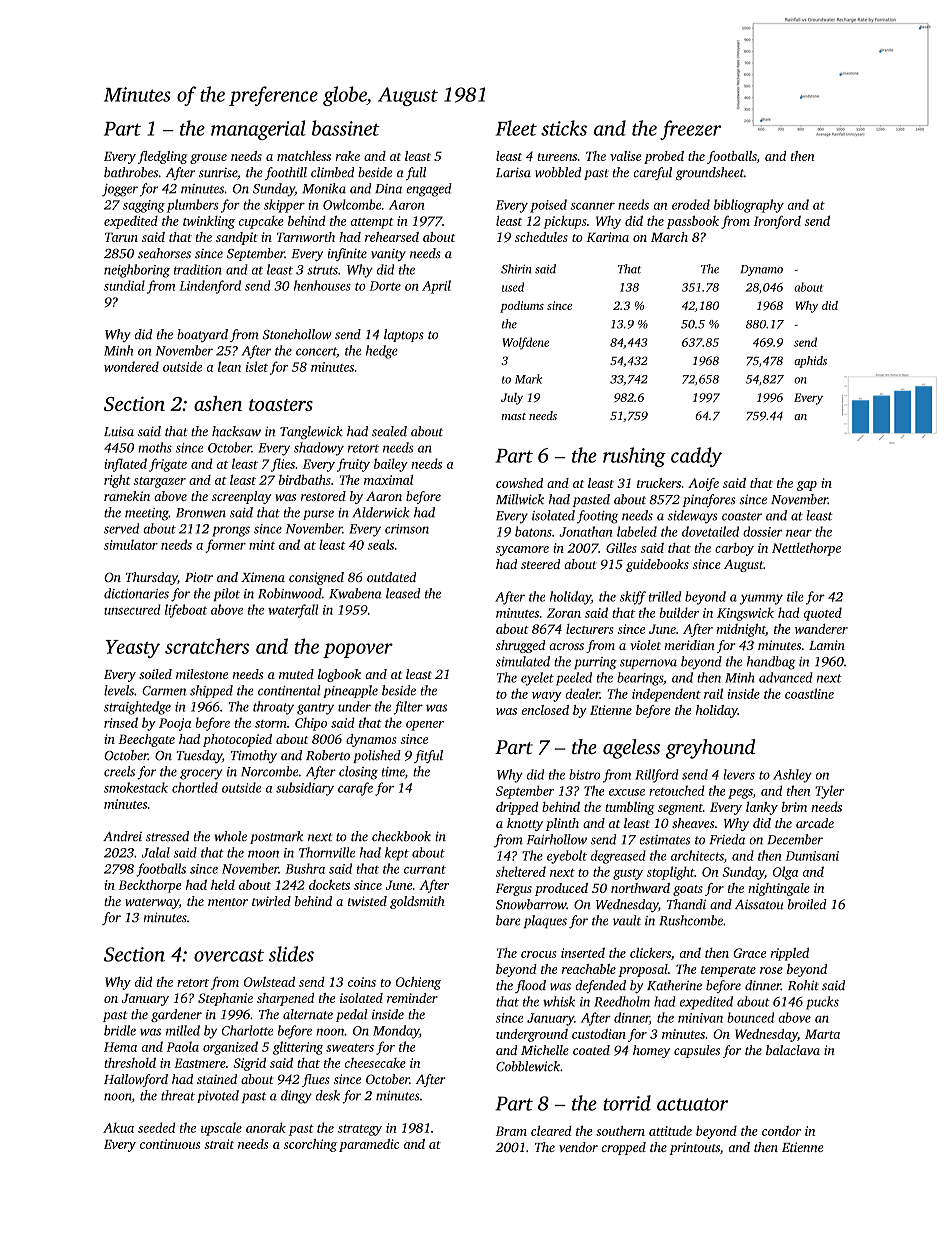 The width and height of the screenshot is (952, 1233). What do you see at coordinates (208, 159) in the screenshot?
I see `grouse` at bounding box center [208, 159].
